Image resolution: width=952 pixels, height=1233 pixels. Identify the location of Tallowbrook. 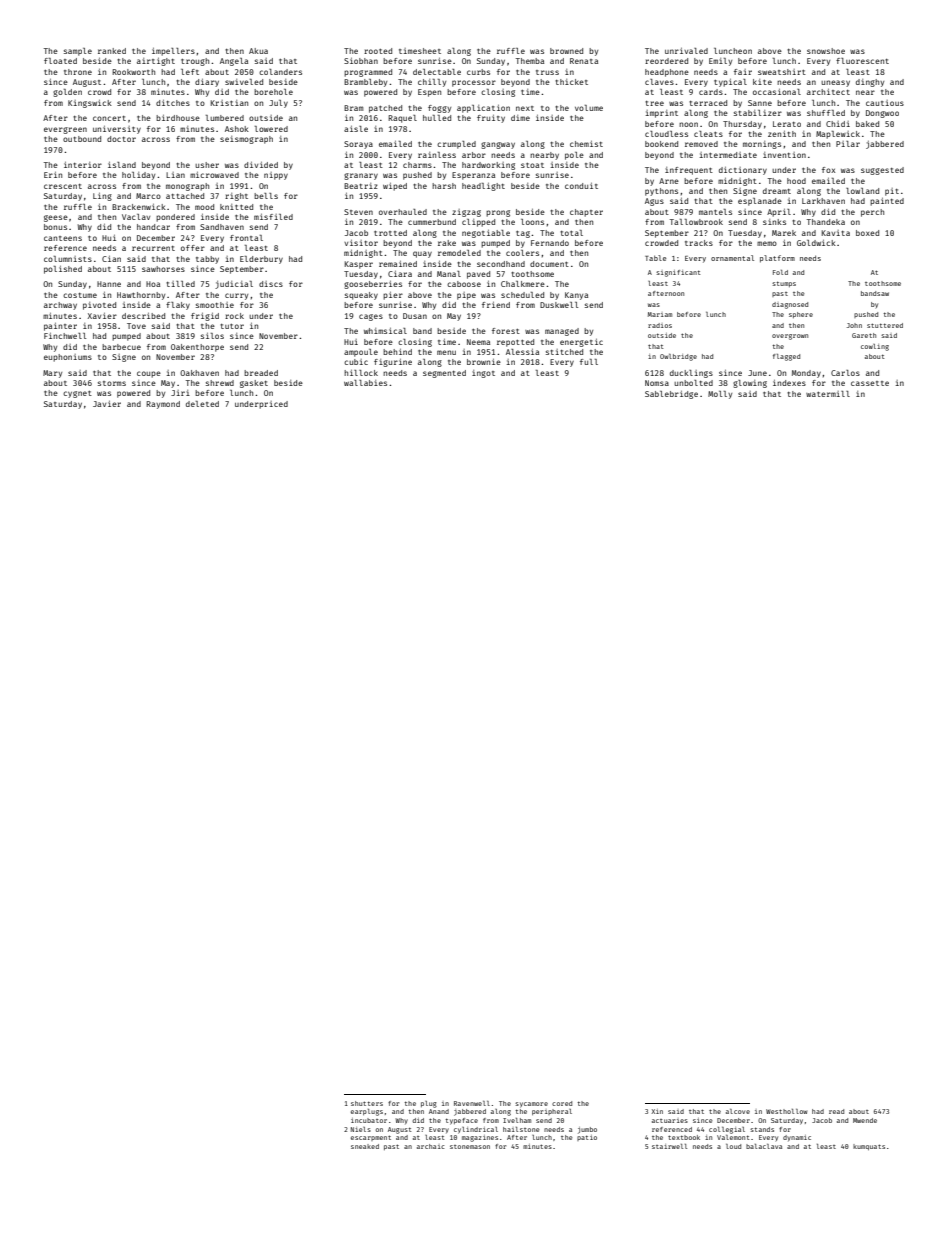
(696, 222).
